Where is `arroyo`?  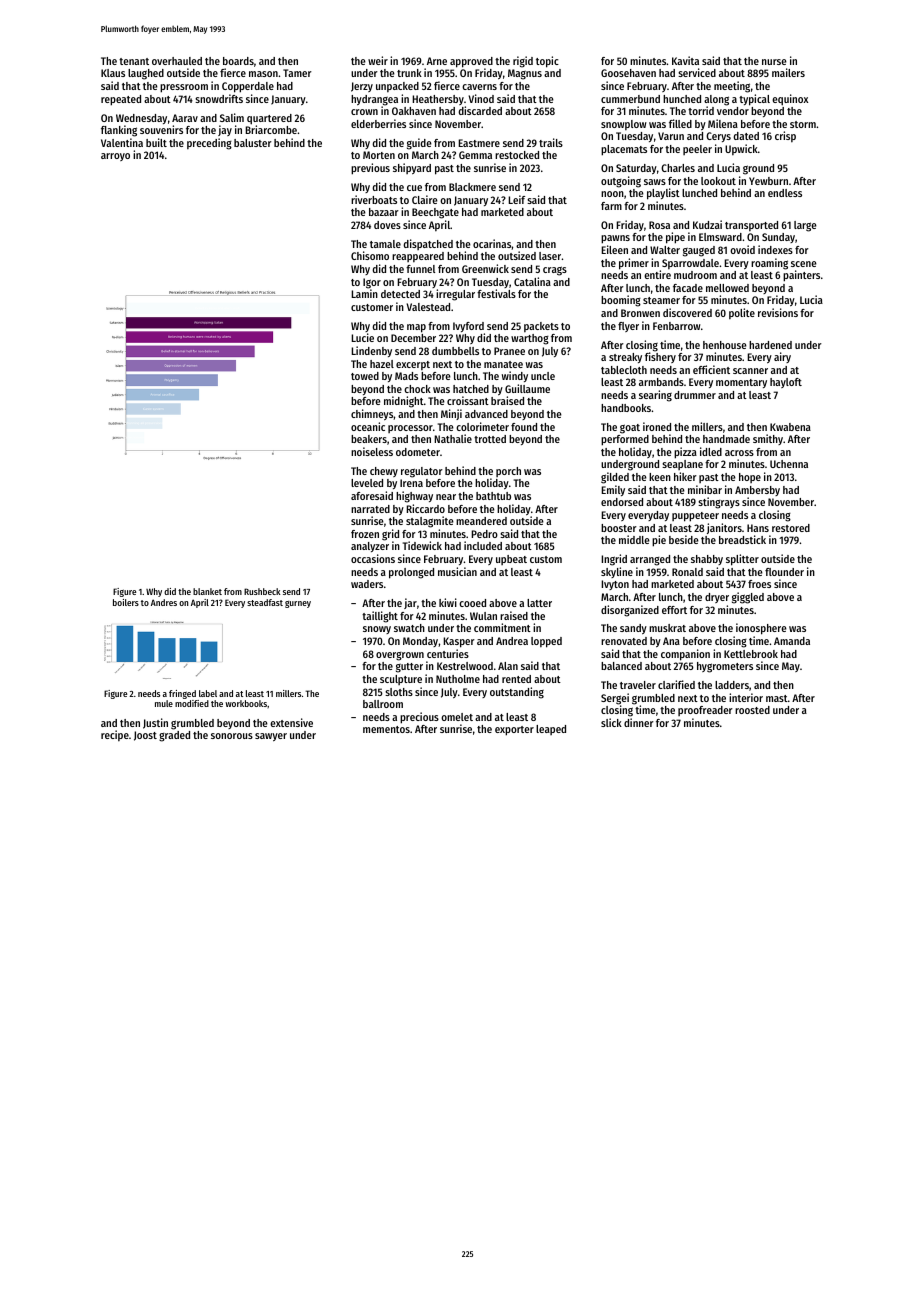
arroyo is located at coordinates (115, 157).
